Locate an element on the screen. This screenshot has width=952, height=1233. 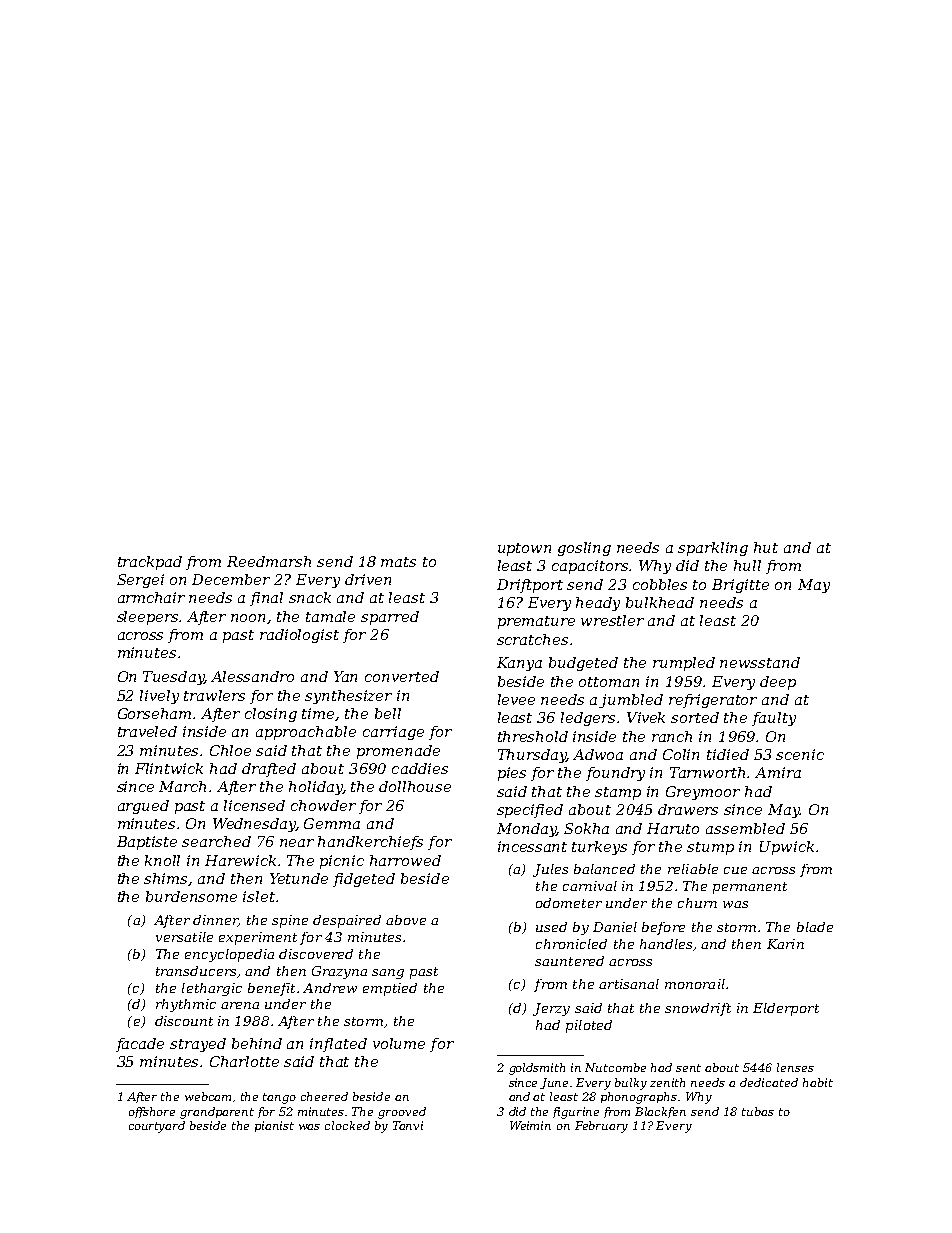
grooved is located at coordinates (402, 1113).
